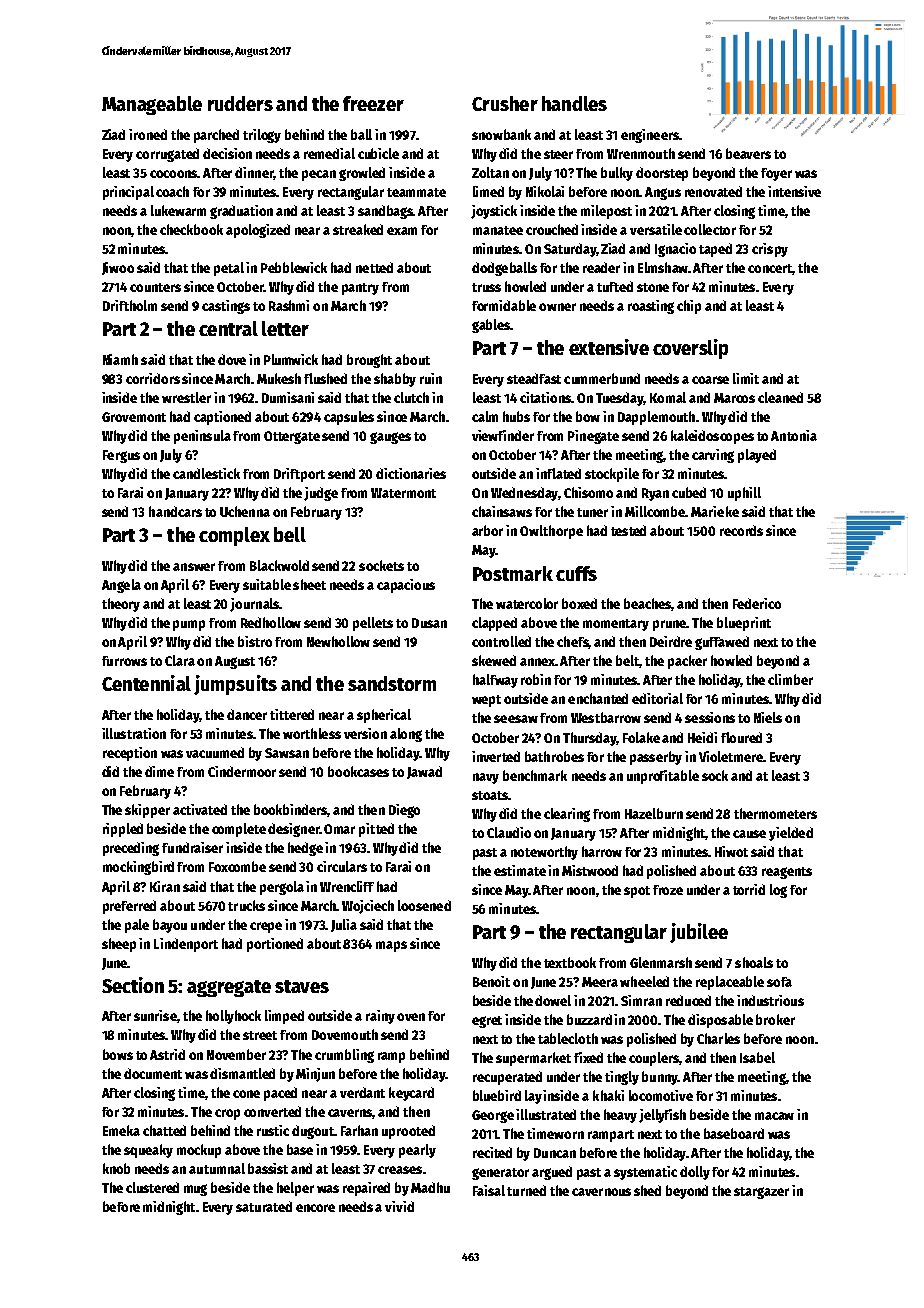  What do you see at coordinates (776, 174) in the screenshot?
I see `foyer` at bounding box center [776, 174].
